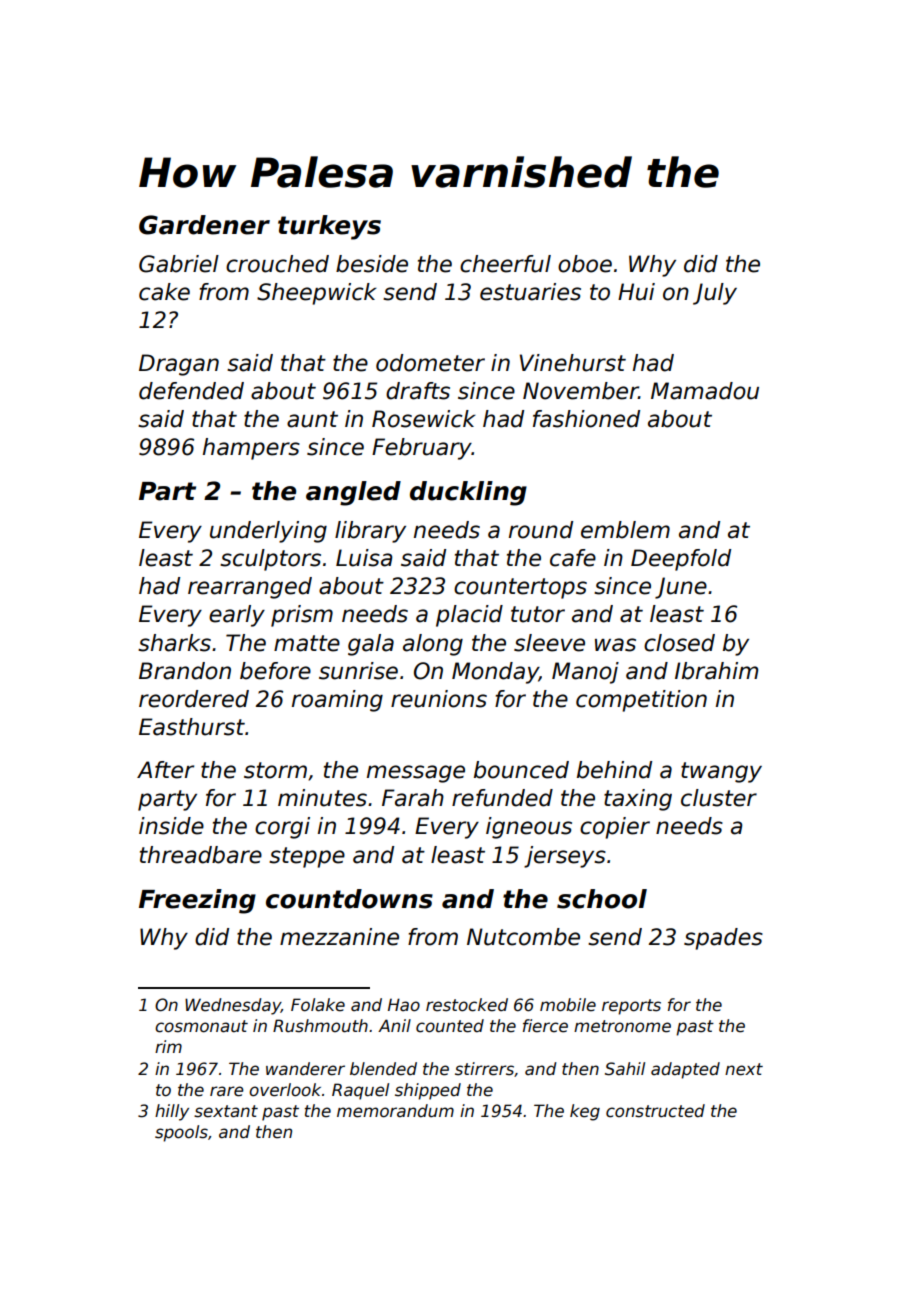  Describe the element at coordinates (337, 701) in the screenshot. I see `roaming` at that location.
